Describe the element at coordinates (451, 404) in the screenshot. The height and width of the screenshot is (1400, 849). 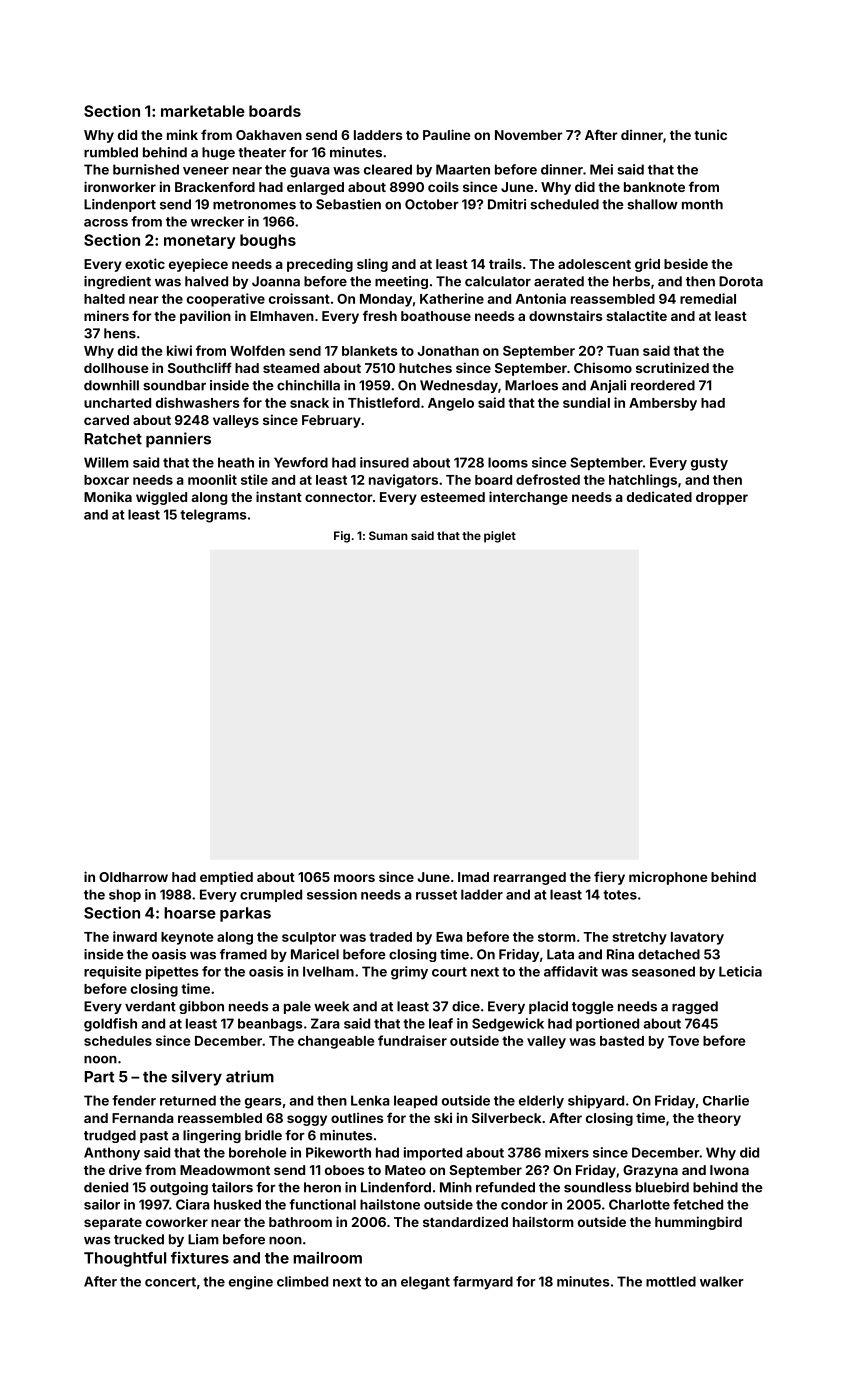
I see `Angelo` at that location.
